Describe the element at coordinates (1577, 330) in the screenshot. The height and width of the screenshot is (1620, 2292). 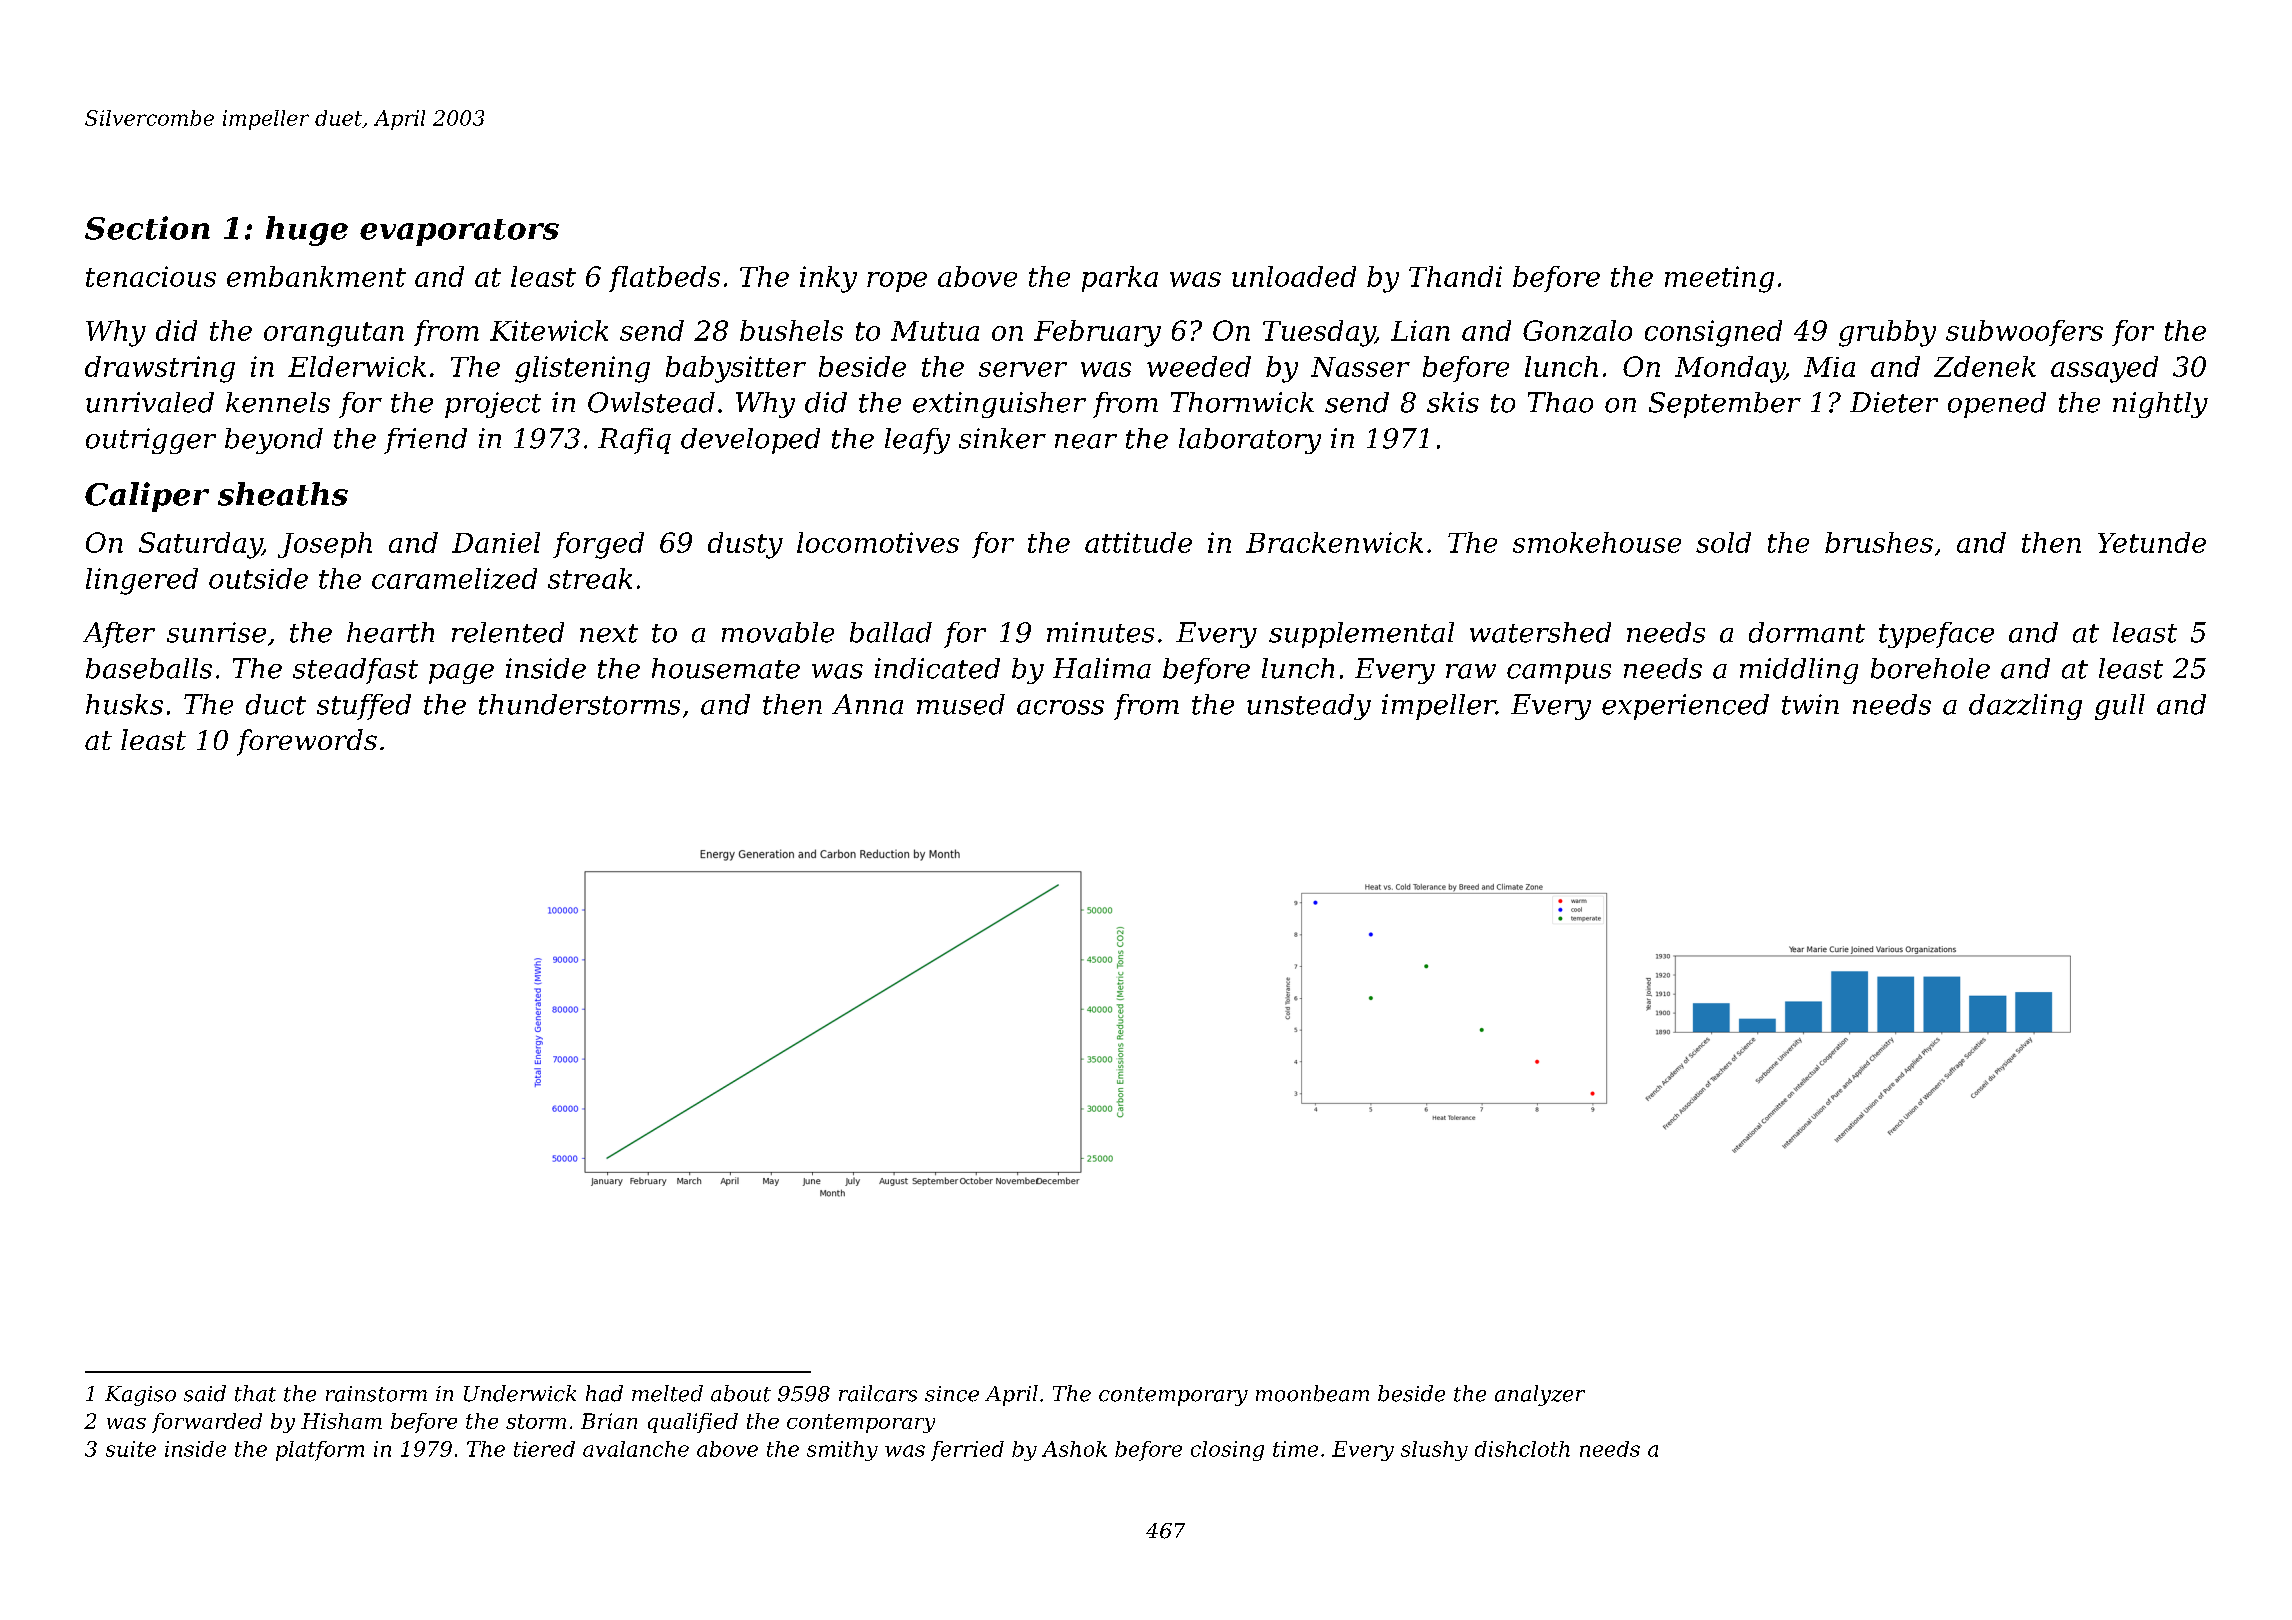
I see `Gonzalo` at that location.
